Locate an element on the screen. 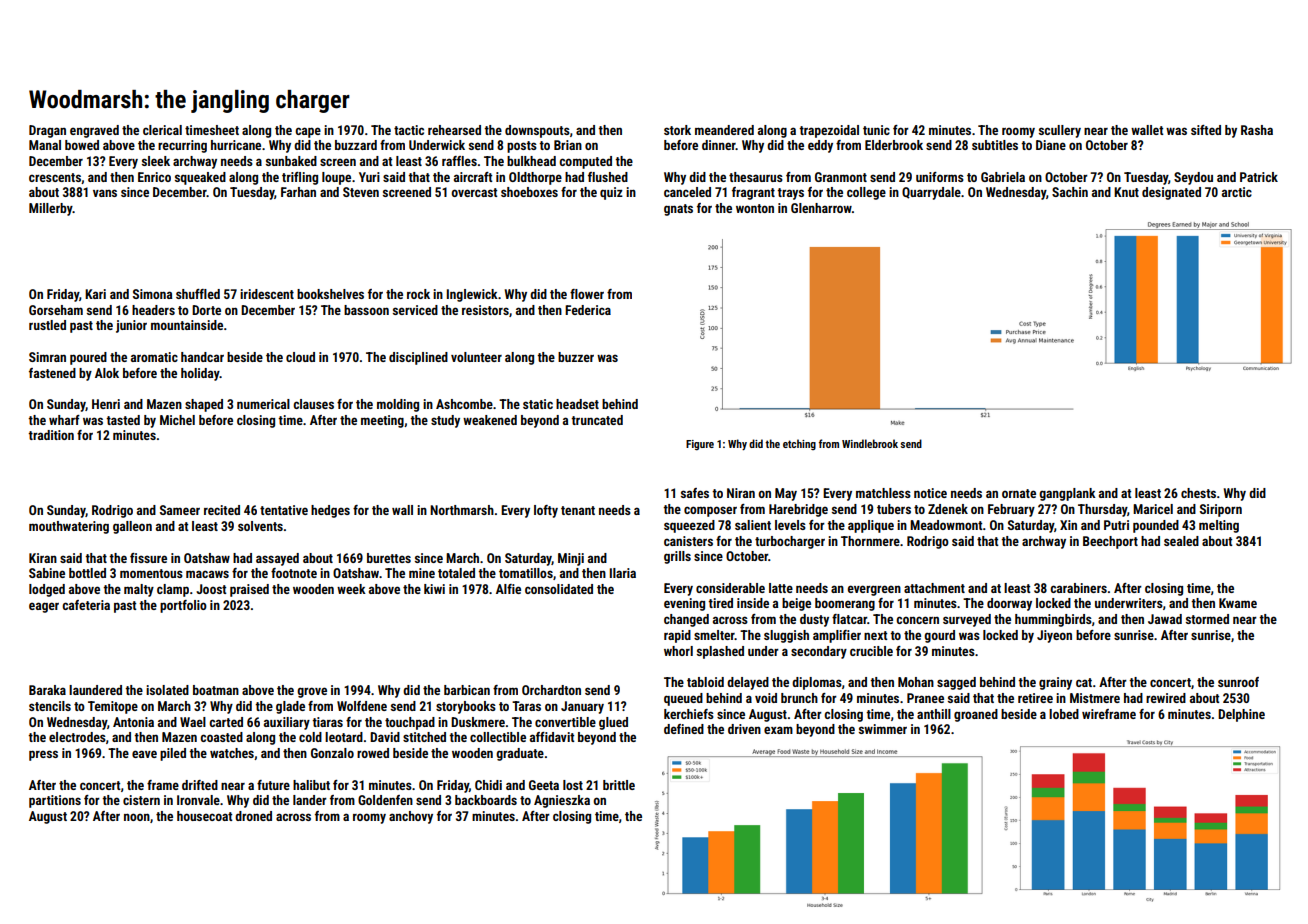 The image size is (1308, 924). praised is located at coordinates (249, 590).
